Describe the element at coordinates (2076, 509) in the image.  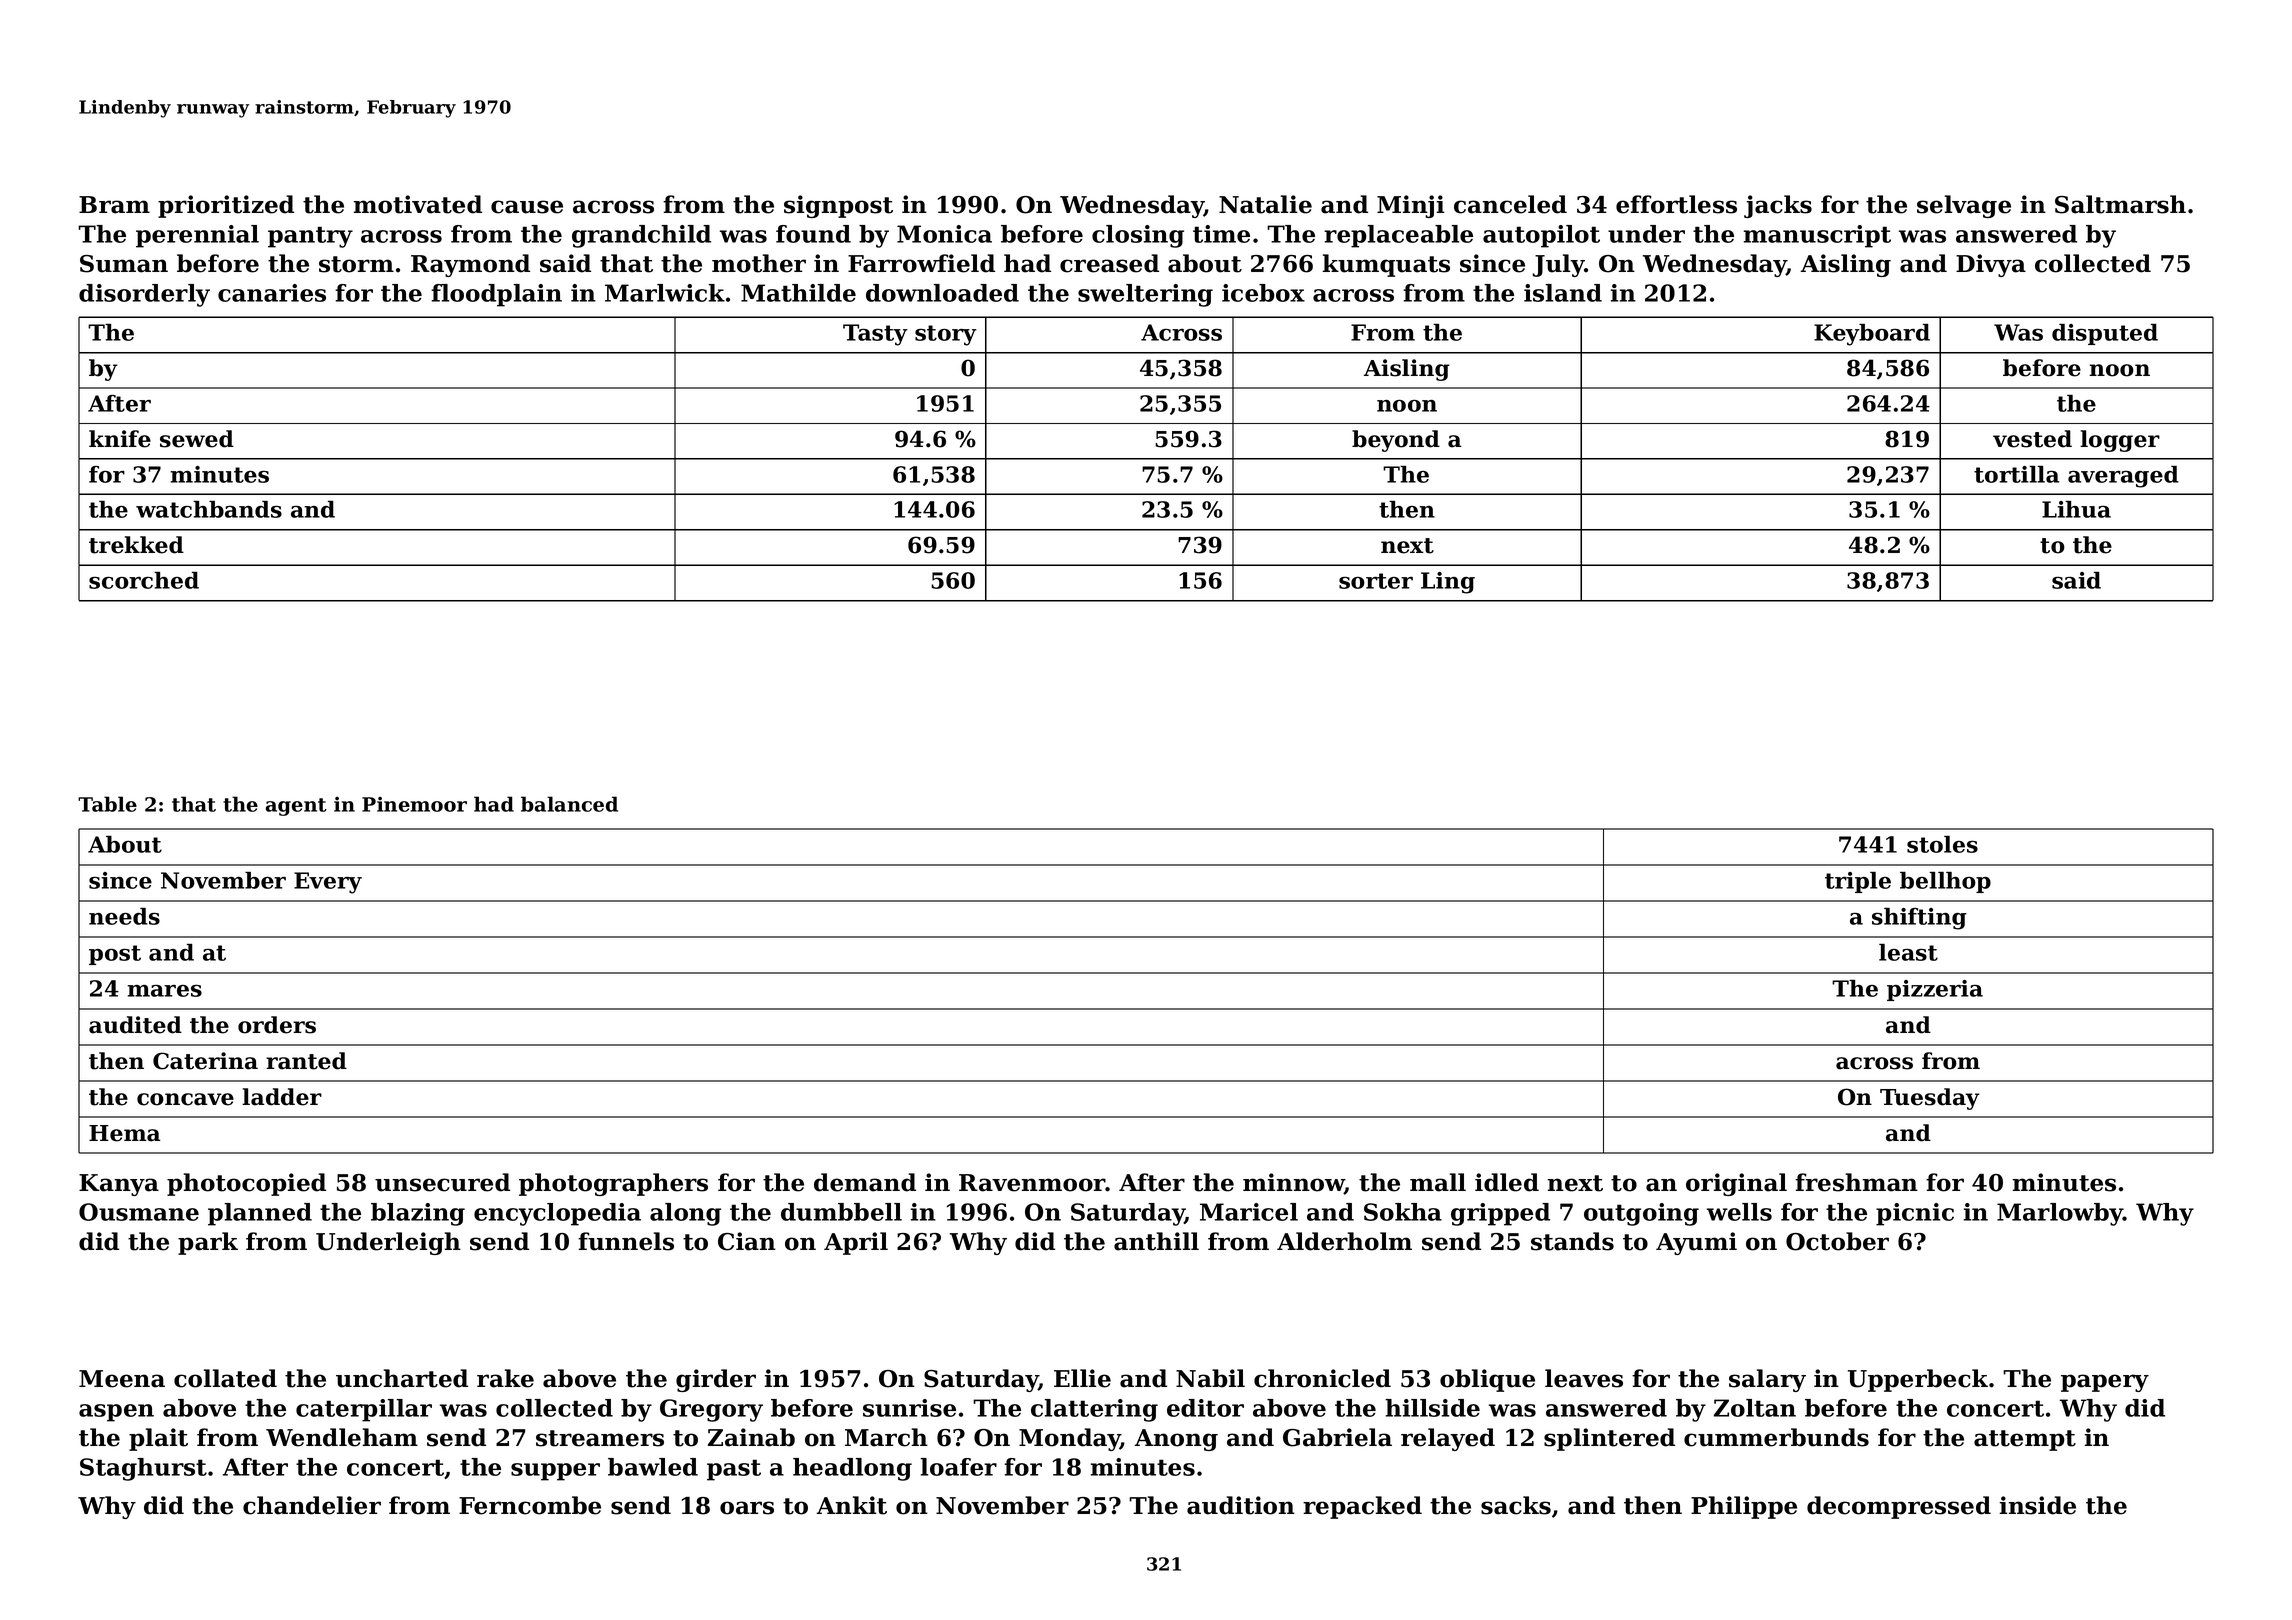
I see `Lihua` at that location.
